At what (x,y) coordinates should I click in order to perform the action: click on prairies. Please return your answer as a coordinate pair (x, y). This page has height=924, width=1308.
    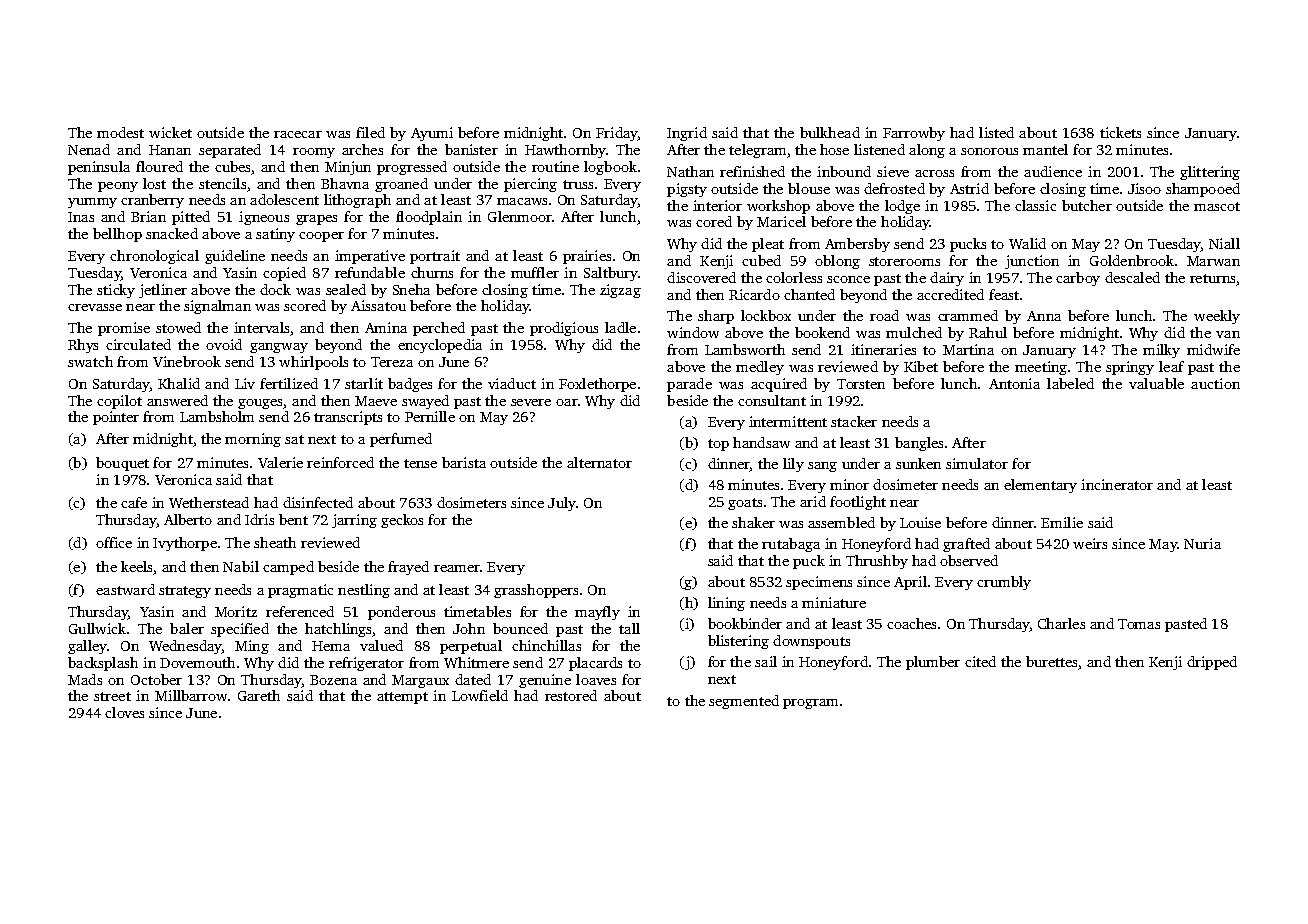
    Looking at the image, I should click on (587, 257).
